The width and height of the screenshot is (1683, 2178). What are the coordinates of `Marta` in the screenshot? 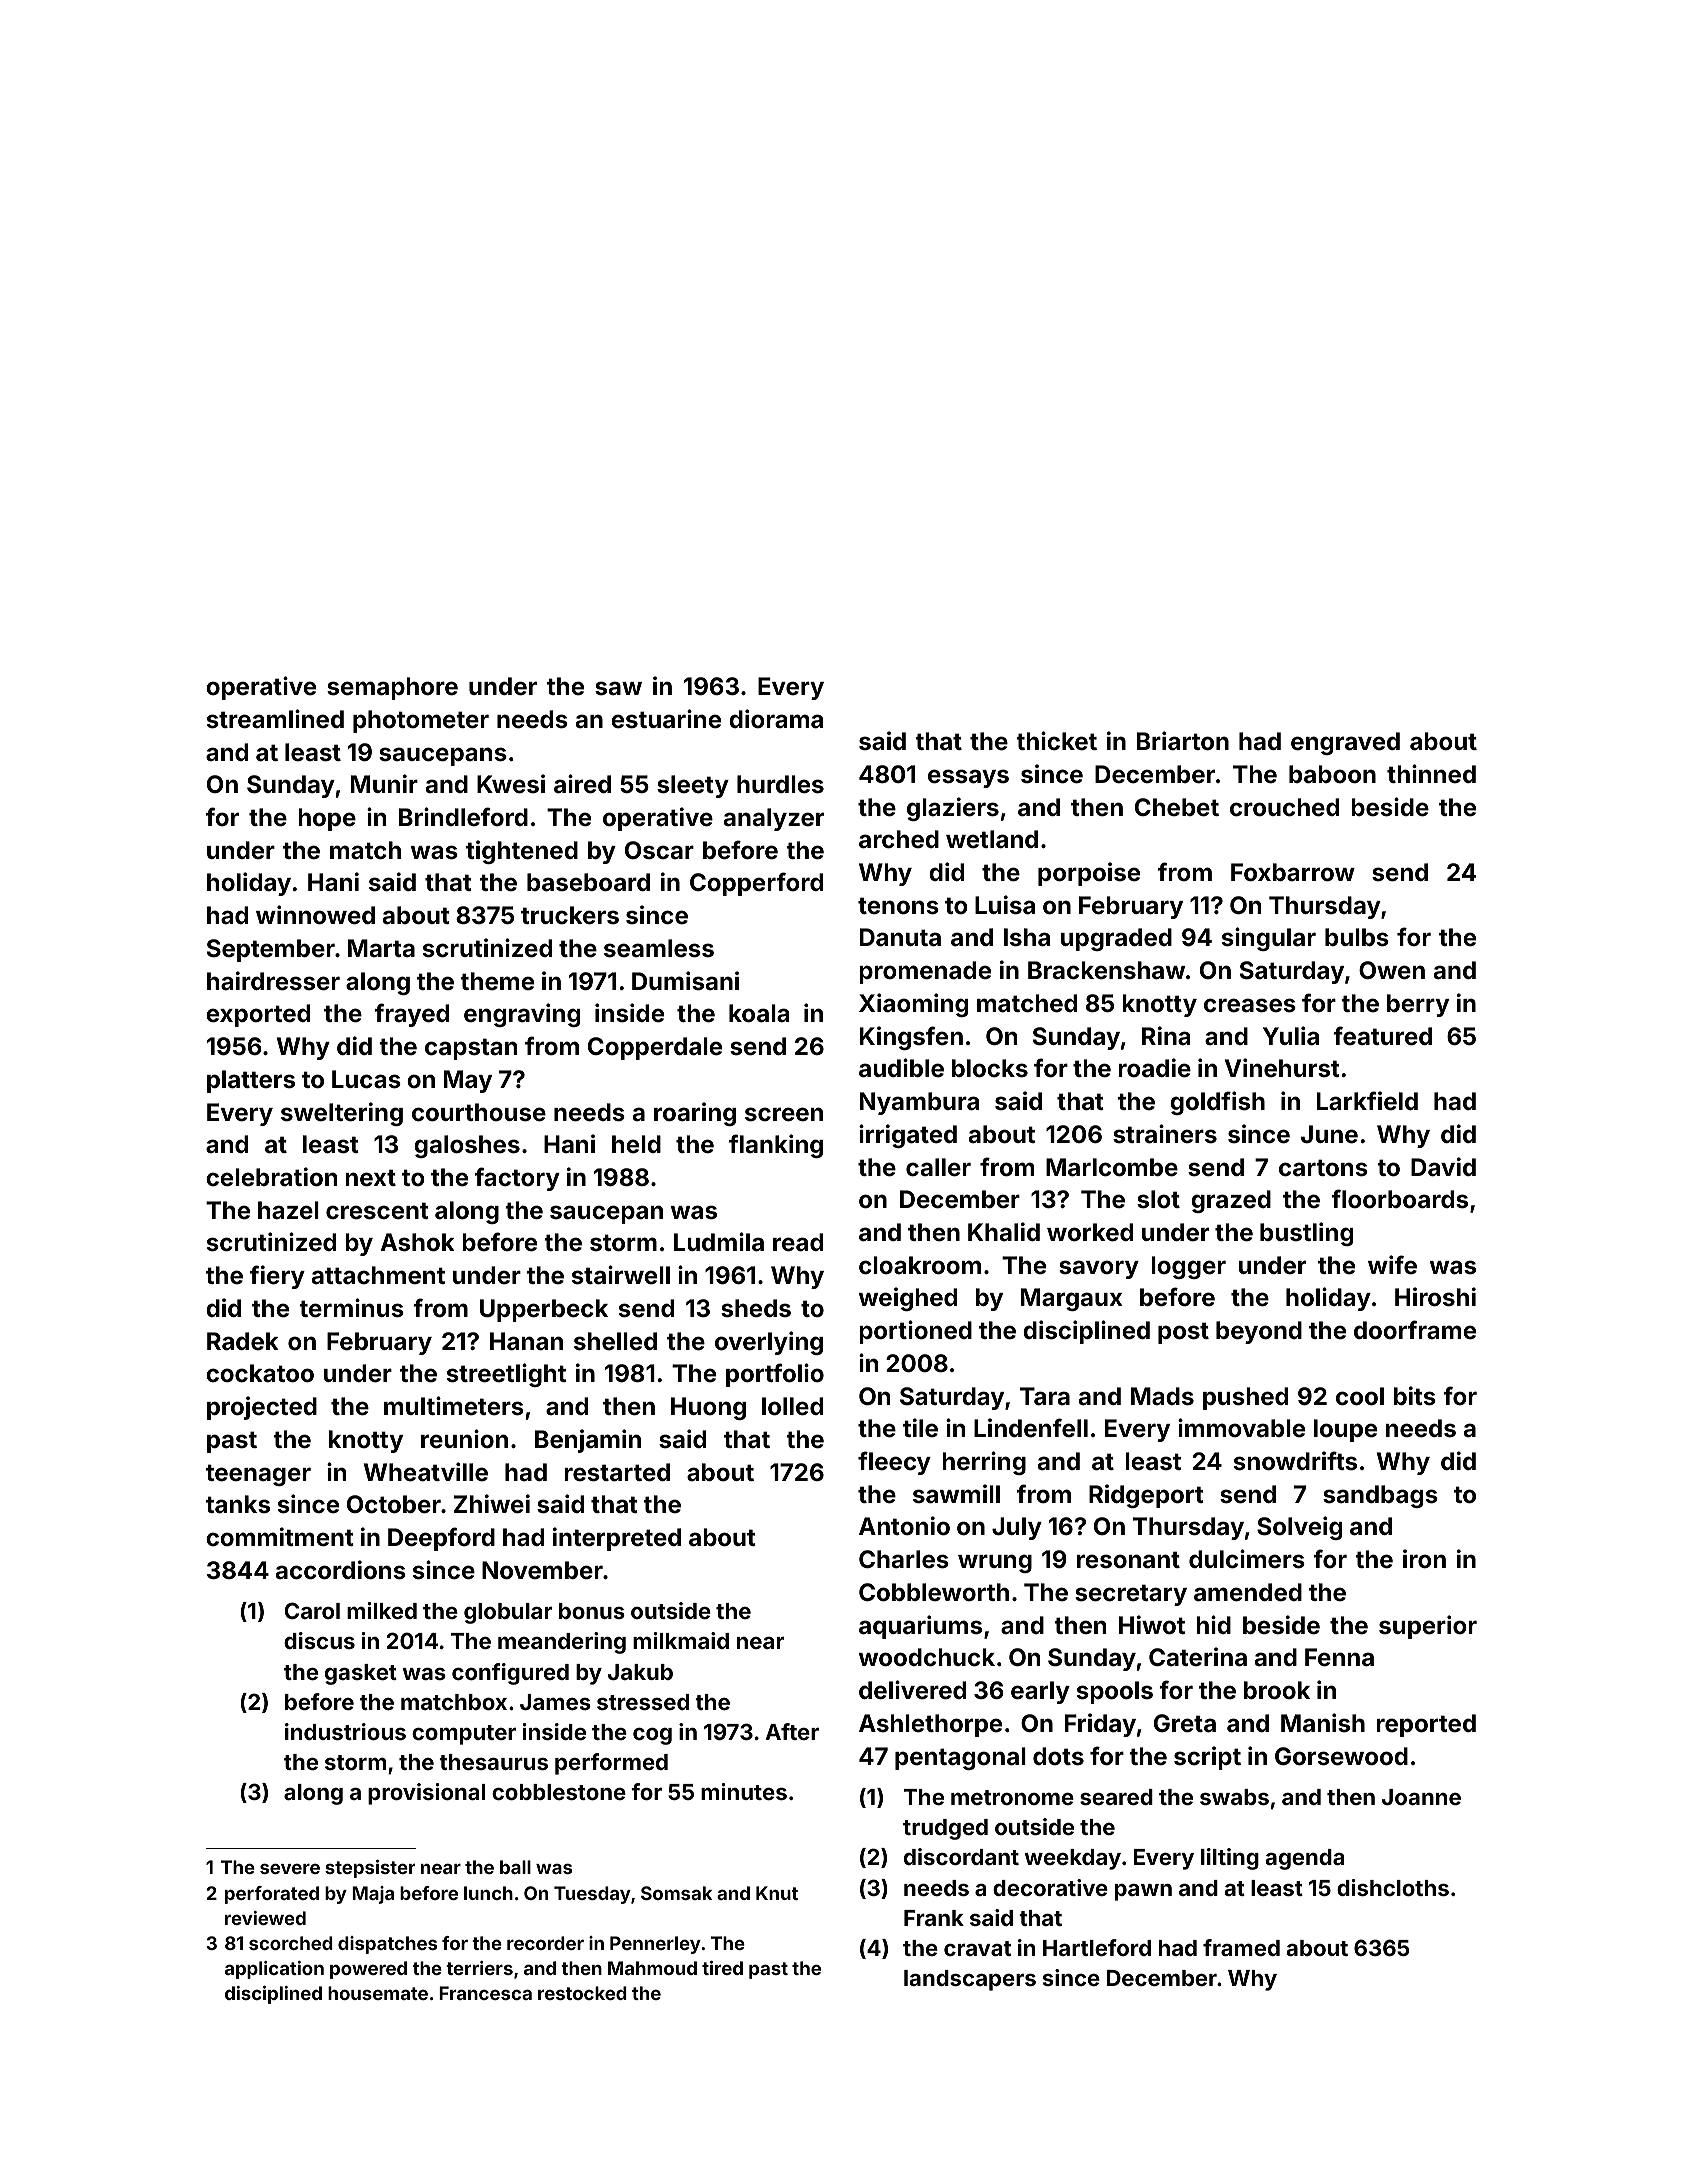 It's located at (381, 948).
